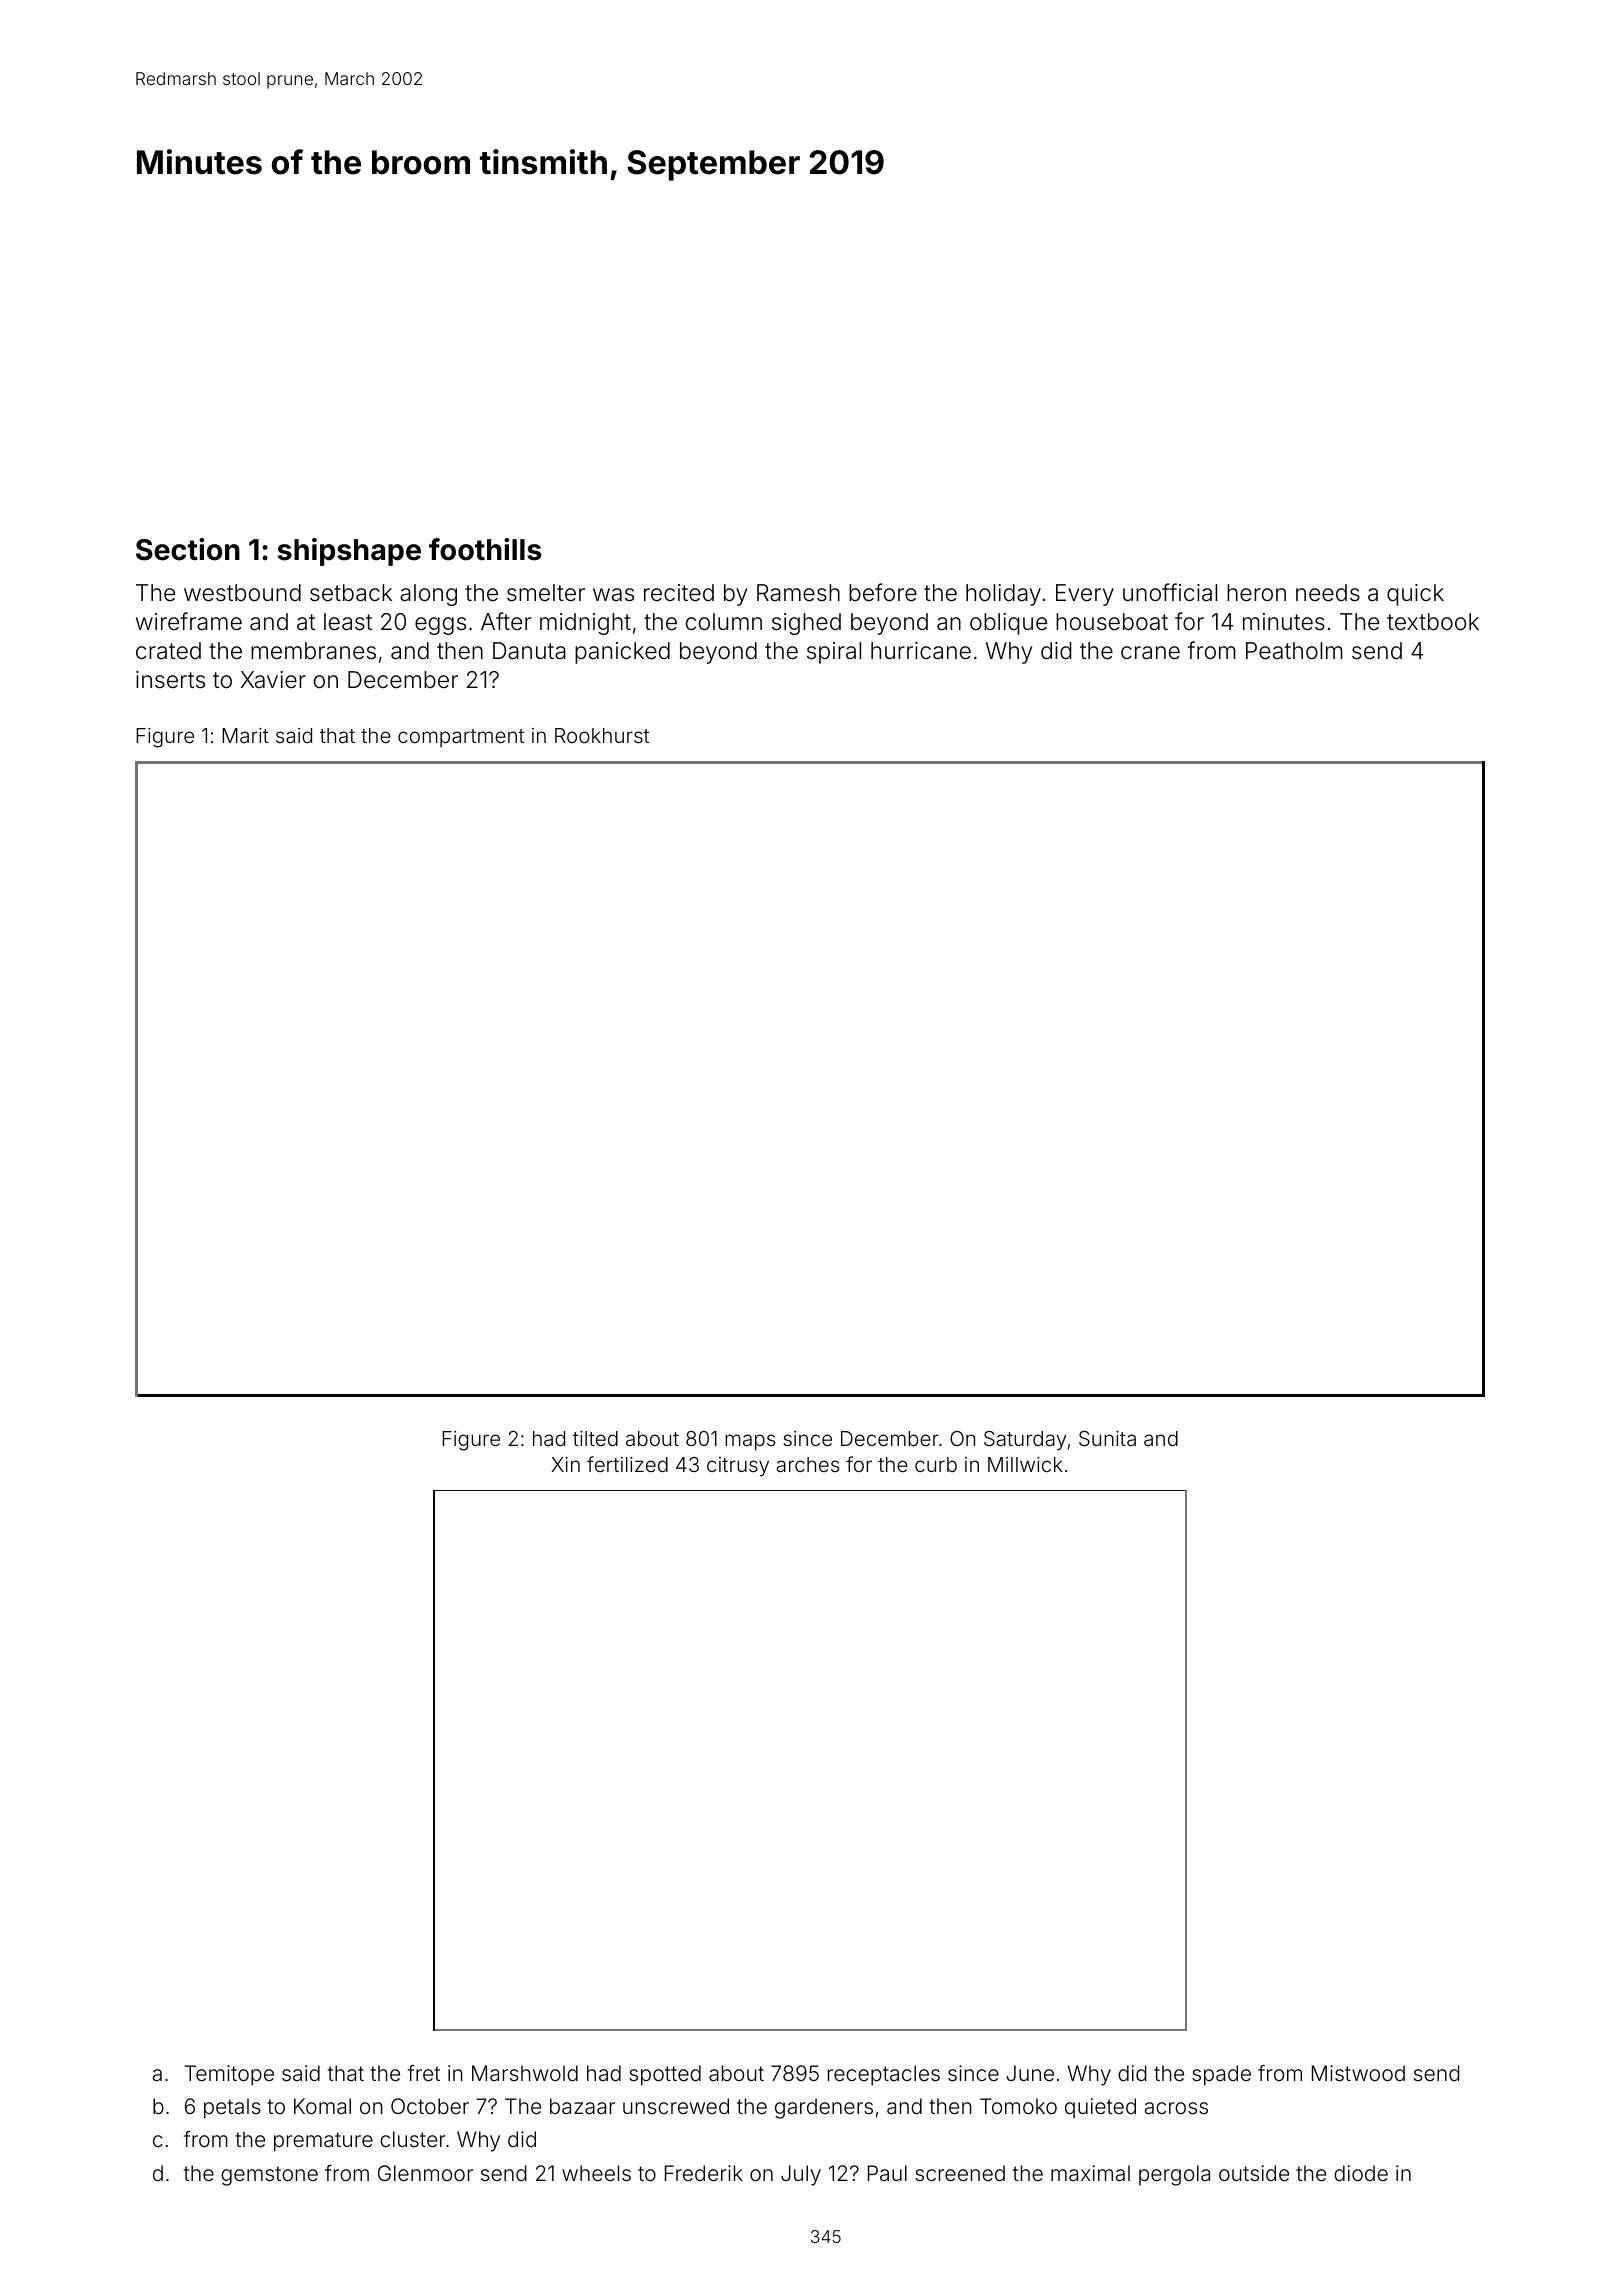 The image size is (1620, 2292). Describe the element at coordinates (1361, 2173) in the page. I see `diode` at that location.
